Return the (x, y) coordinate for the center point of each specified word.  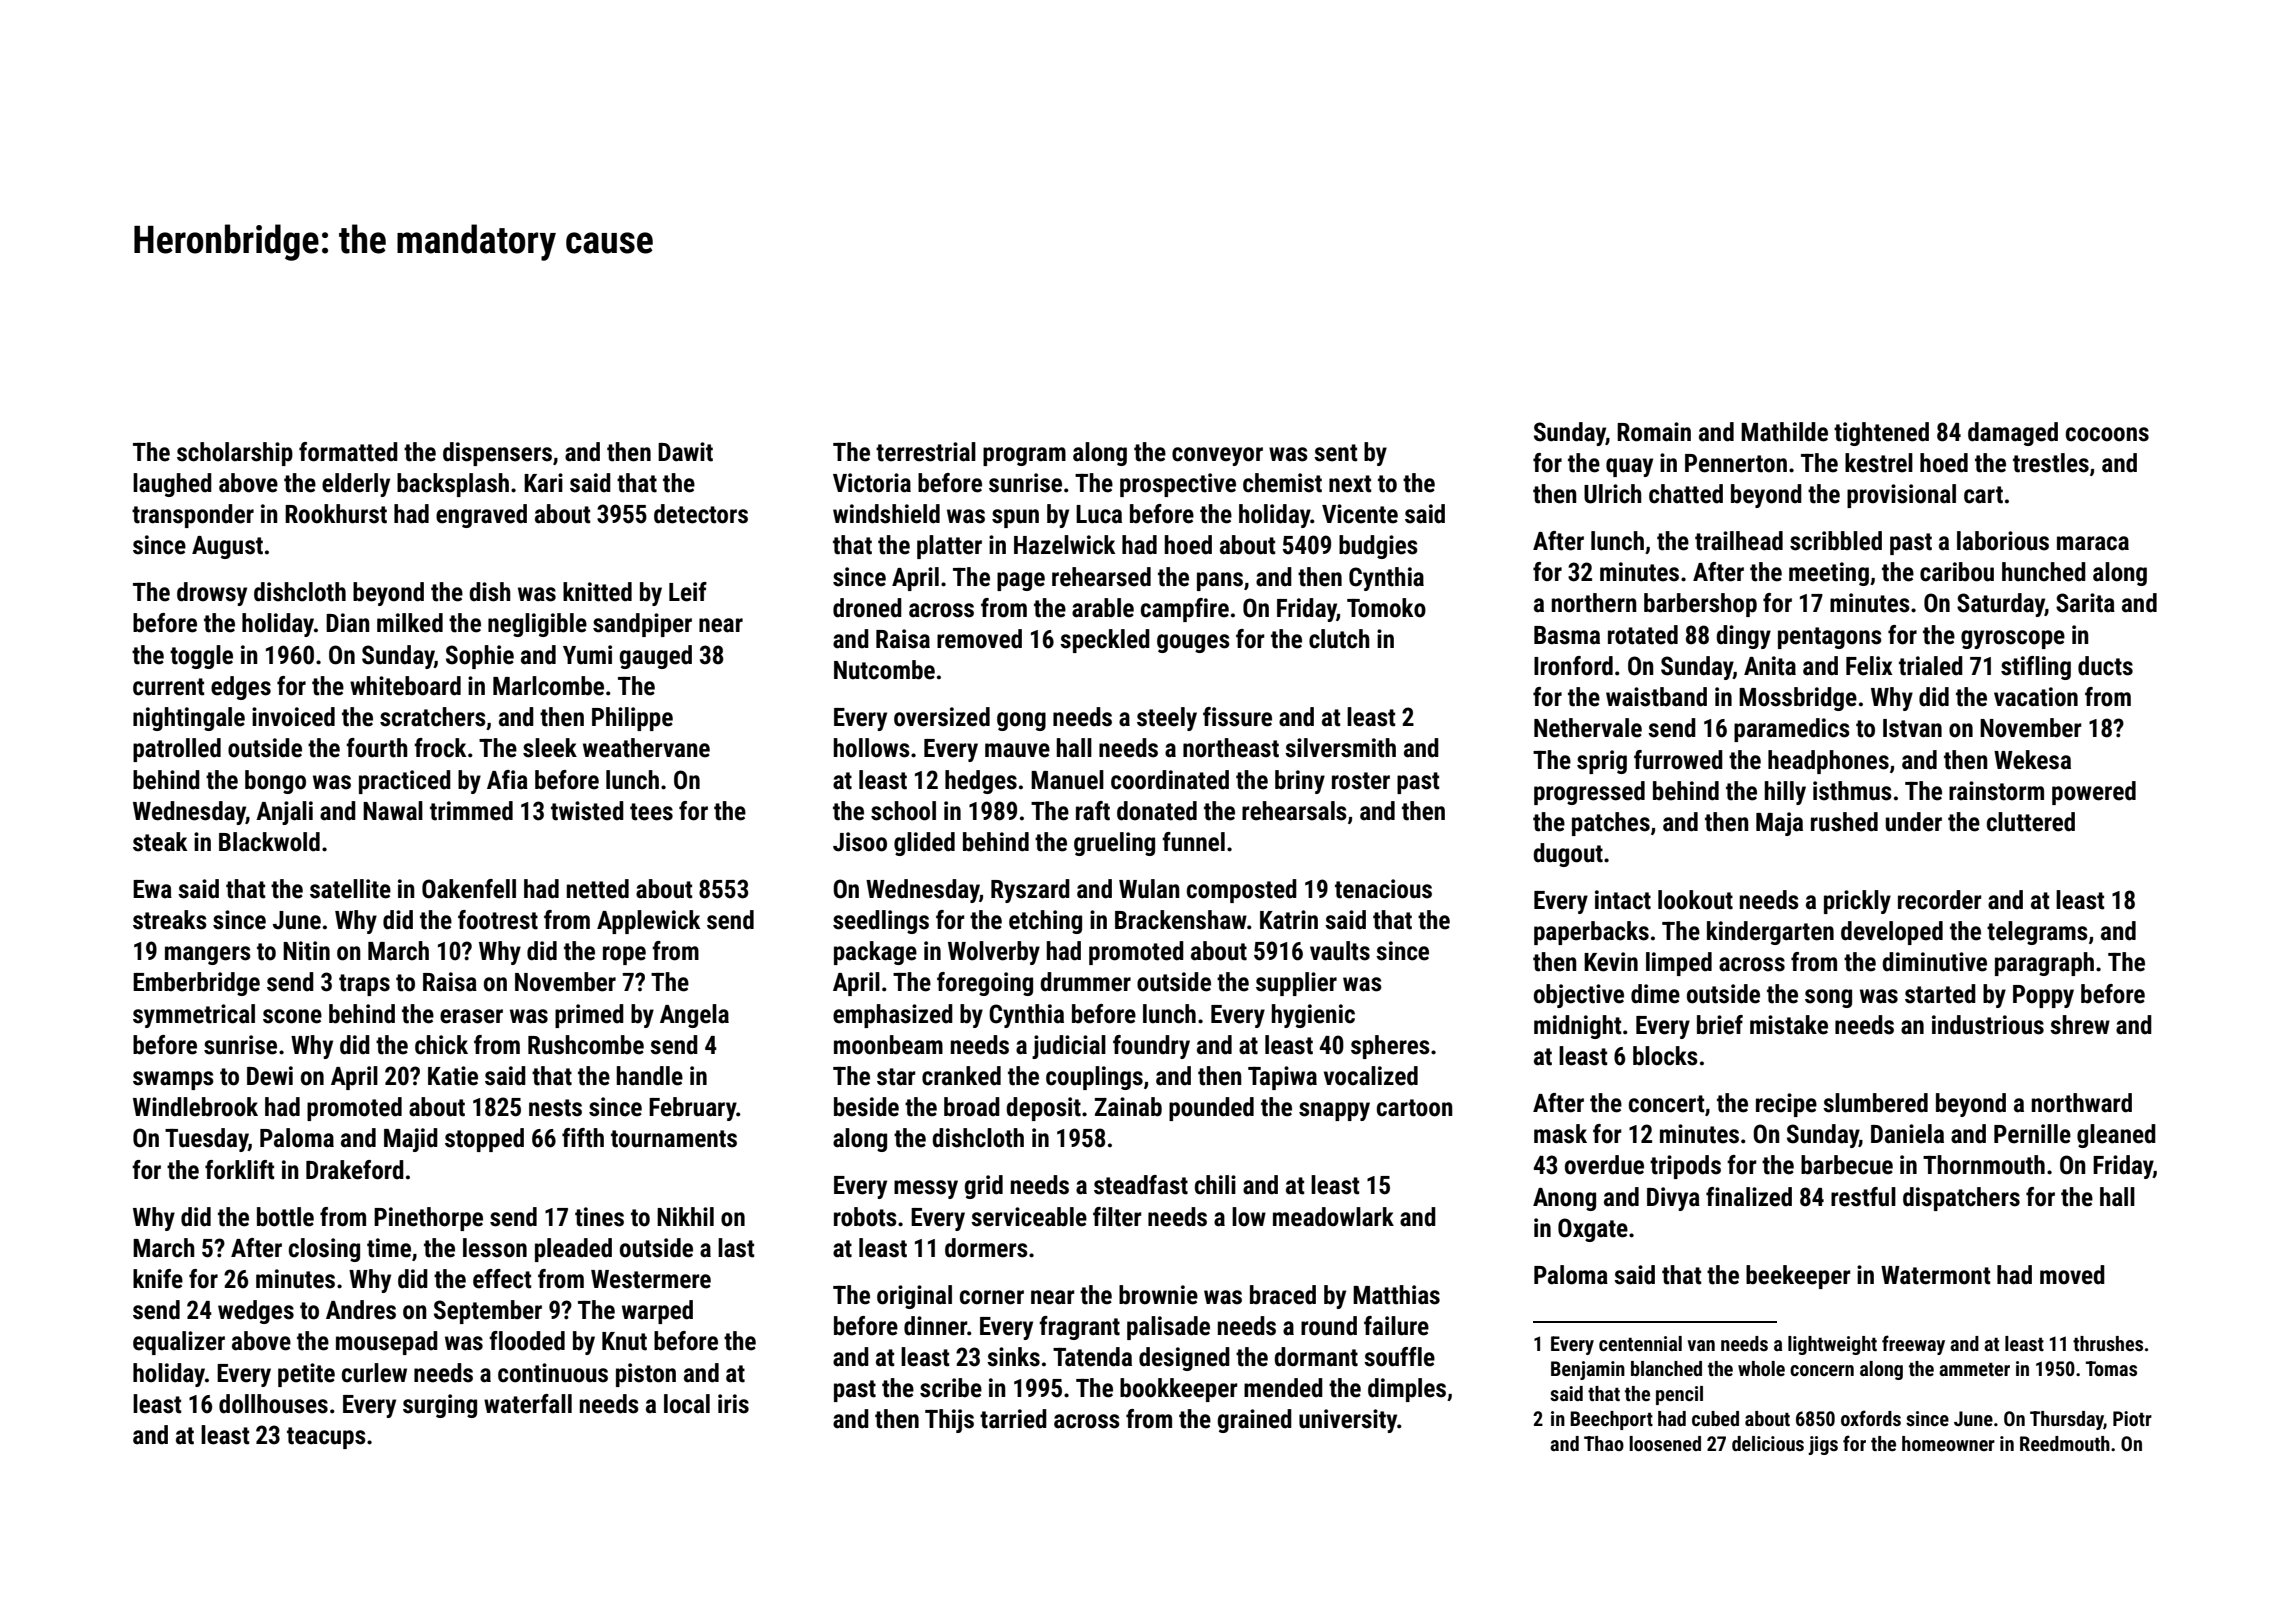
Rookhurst (336, 514)
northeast (1231, 748)
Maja (1779, 824)
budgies (1378, 547)
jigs (1823, 1445)
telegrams (2037, 933)
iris (733, 1404)
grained (1254, 1421)
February (693, 1109)
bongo (275, 782)
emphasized (893, 1016)
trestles (2051, 463)
